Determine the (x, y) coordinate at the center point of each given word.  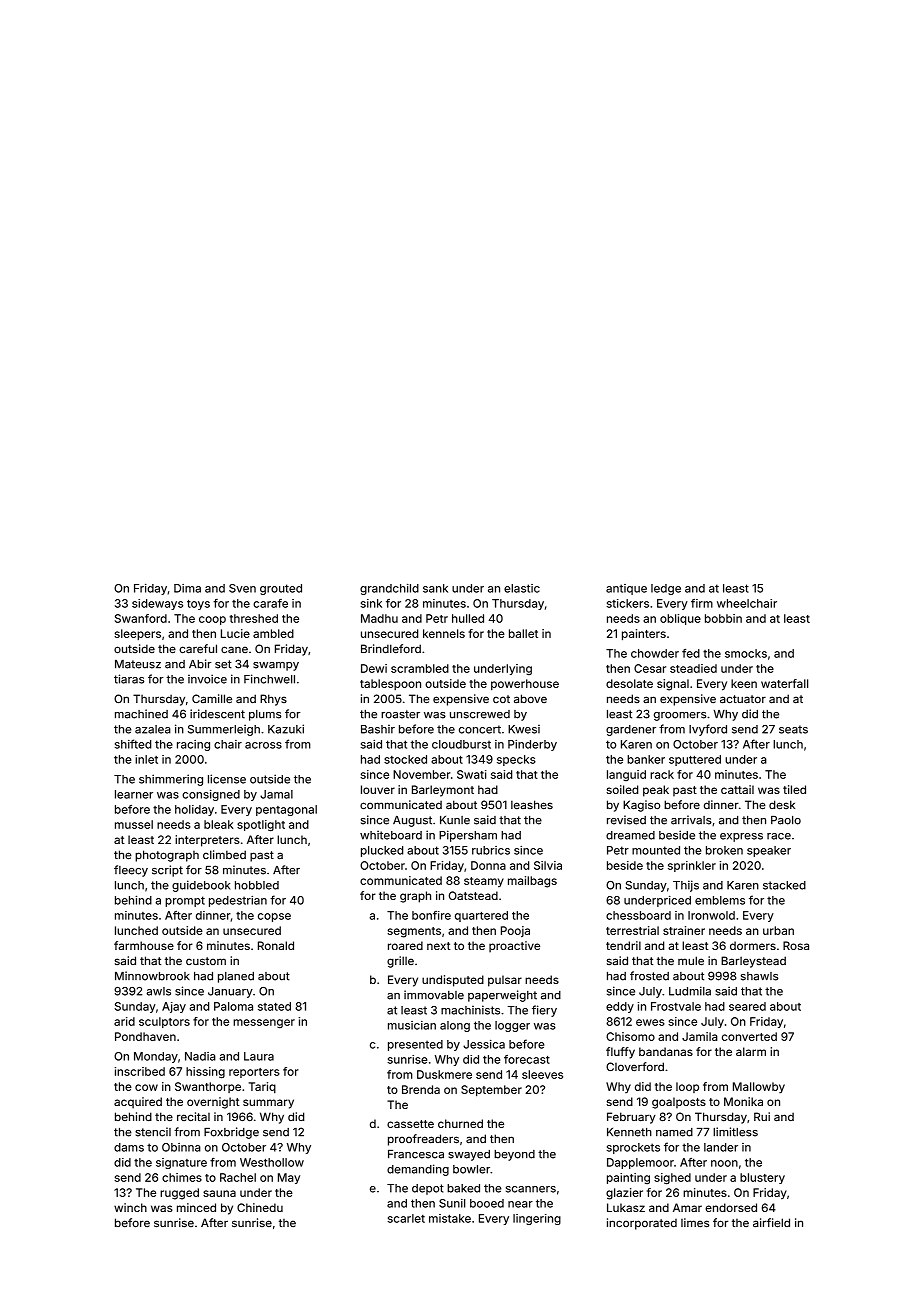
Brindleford (391, 648)
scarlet (406, 1218)
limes (695, 1222)
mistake (450, 1218)
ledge (666, 589)
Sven (242, 588)
